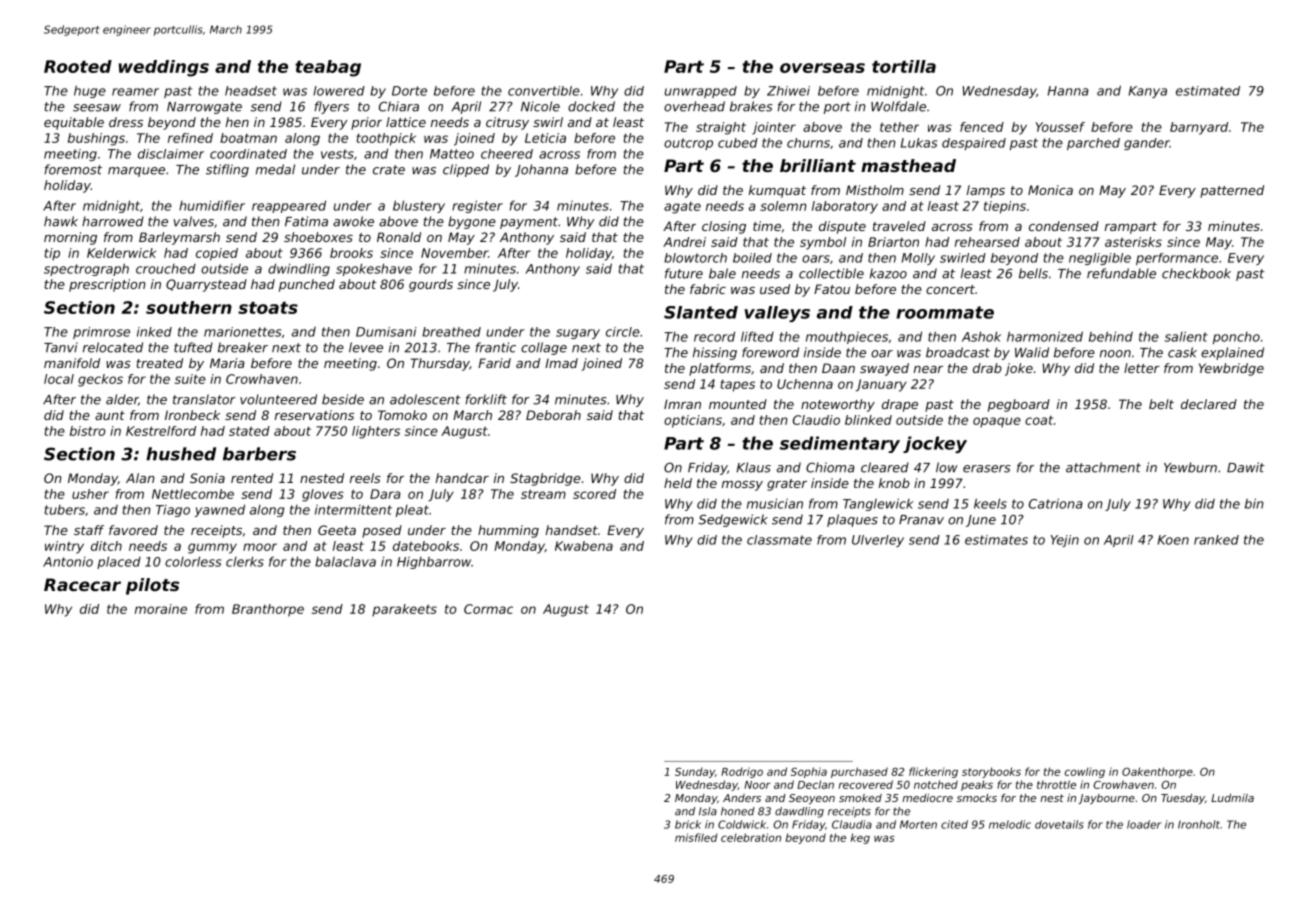 Image resolution: width=1308 pixels, height=924 pixels. What do you see at coordinates (204, 399) in the screenshot?
I see `translator` at bounding box center [204, 399].
